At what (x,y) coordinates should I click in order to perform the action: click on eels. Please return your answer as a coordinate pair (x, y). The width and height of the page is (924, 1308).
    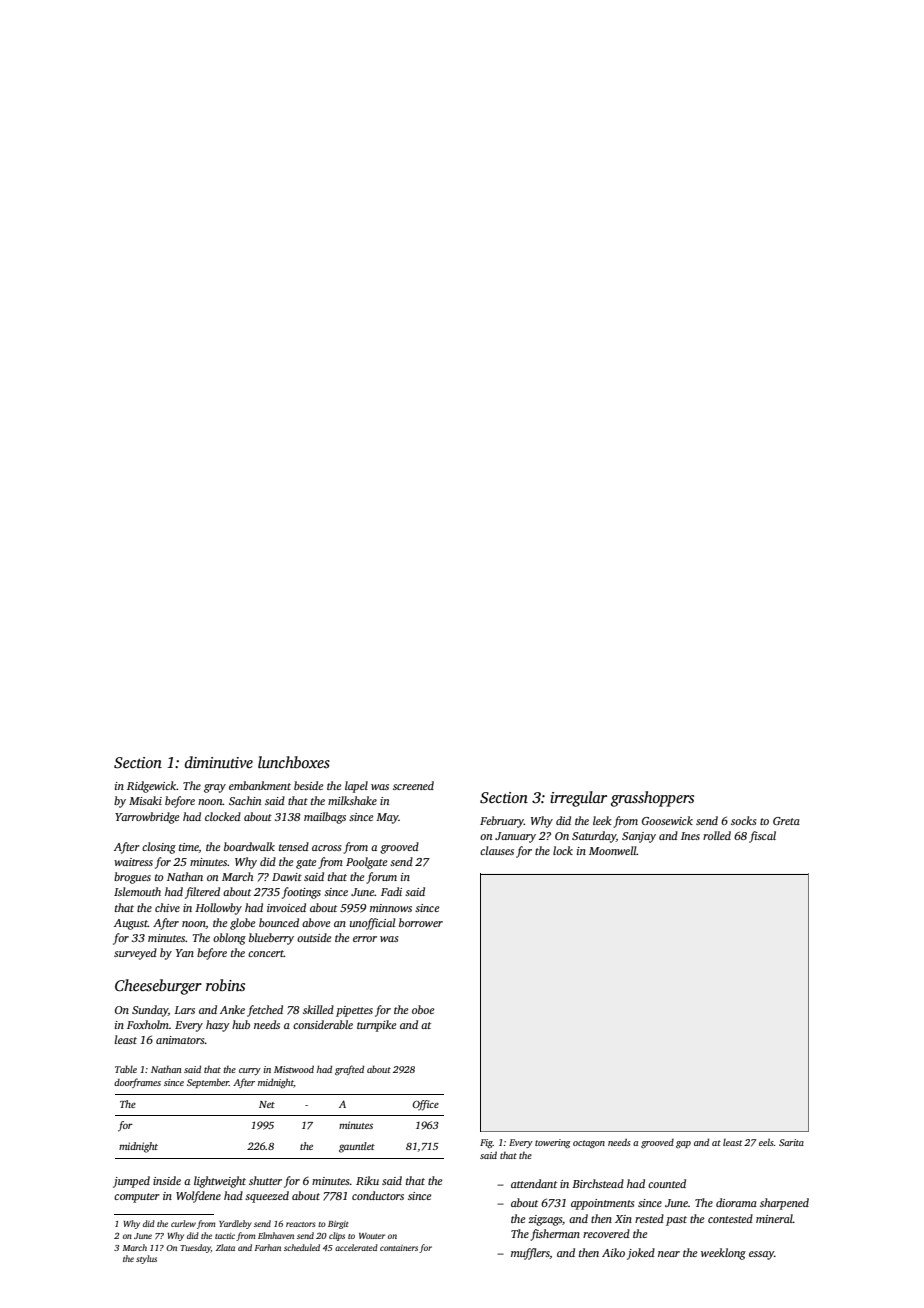
    Looking at the image, I should click on (766, 1142).
